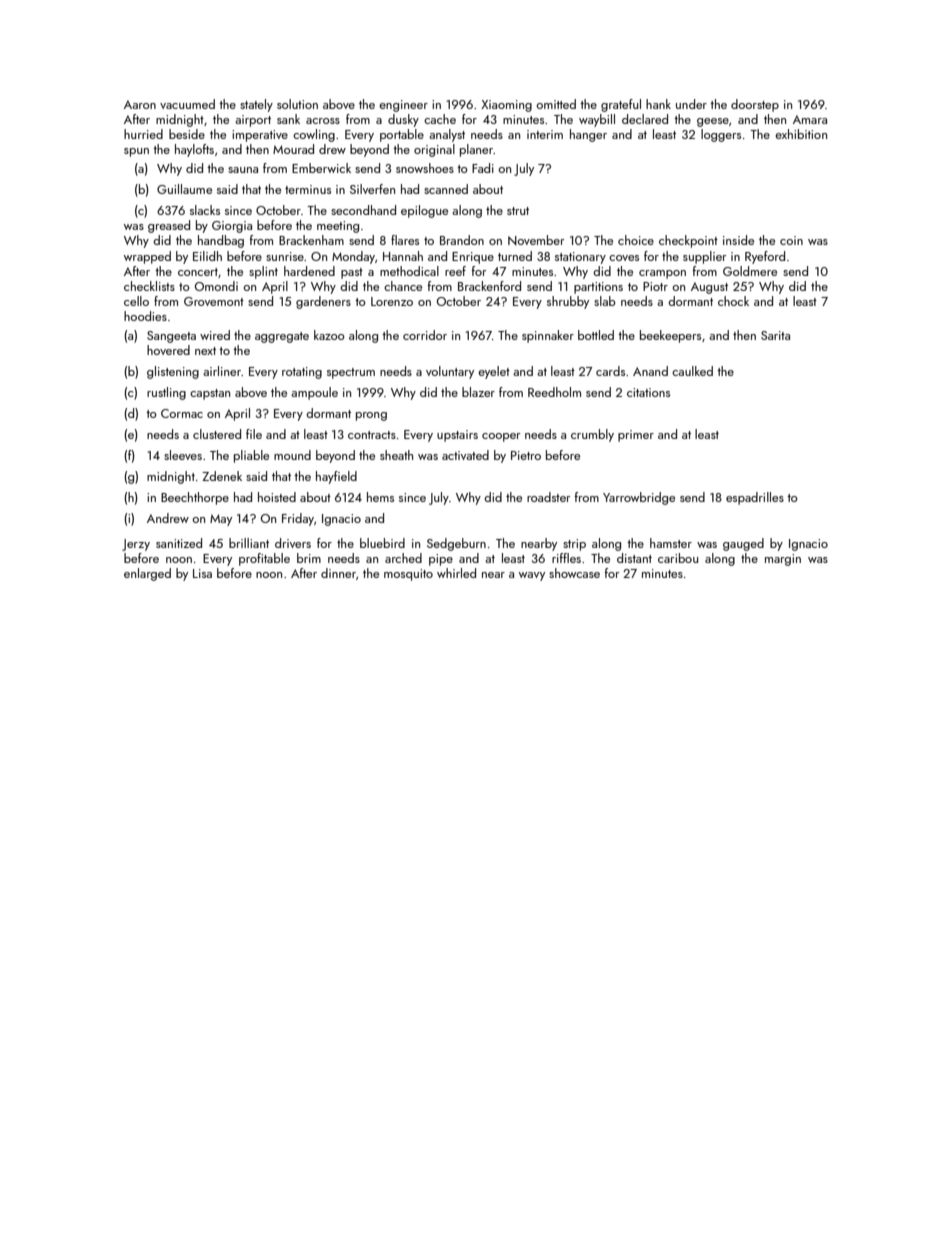  What do you see at coordinates (556, 104) in the screenshot?
I see `omitted` at bounding box center [556, 104].
